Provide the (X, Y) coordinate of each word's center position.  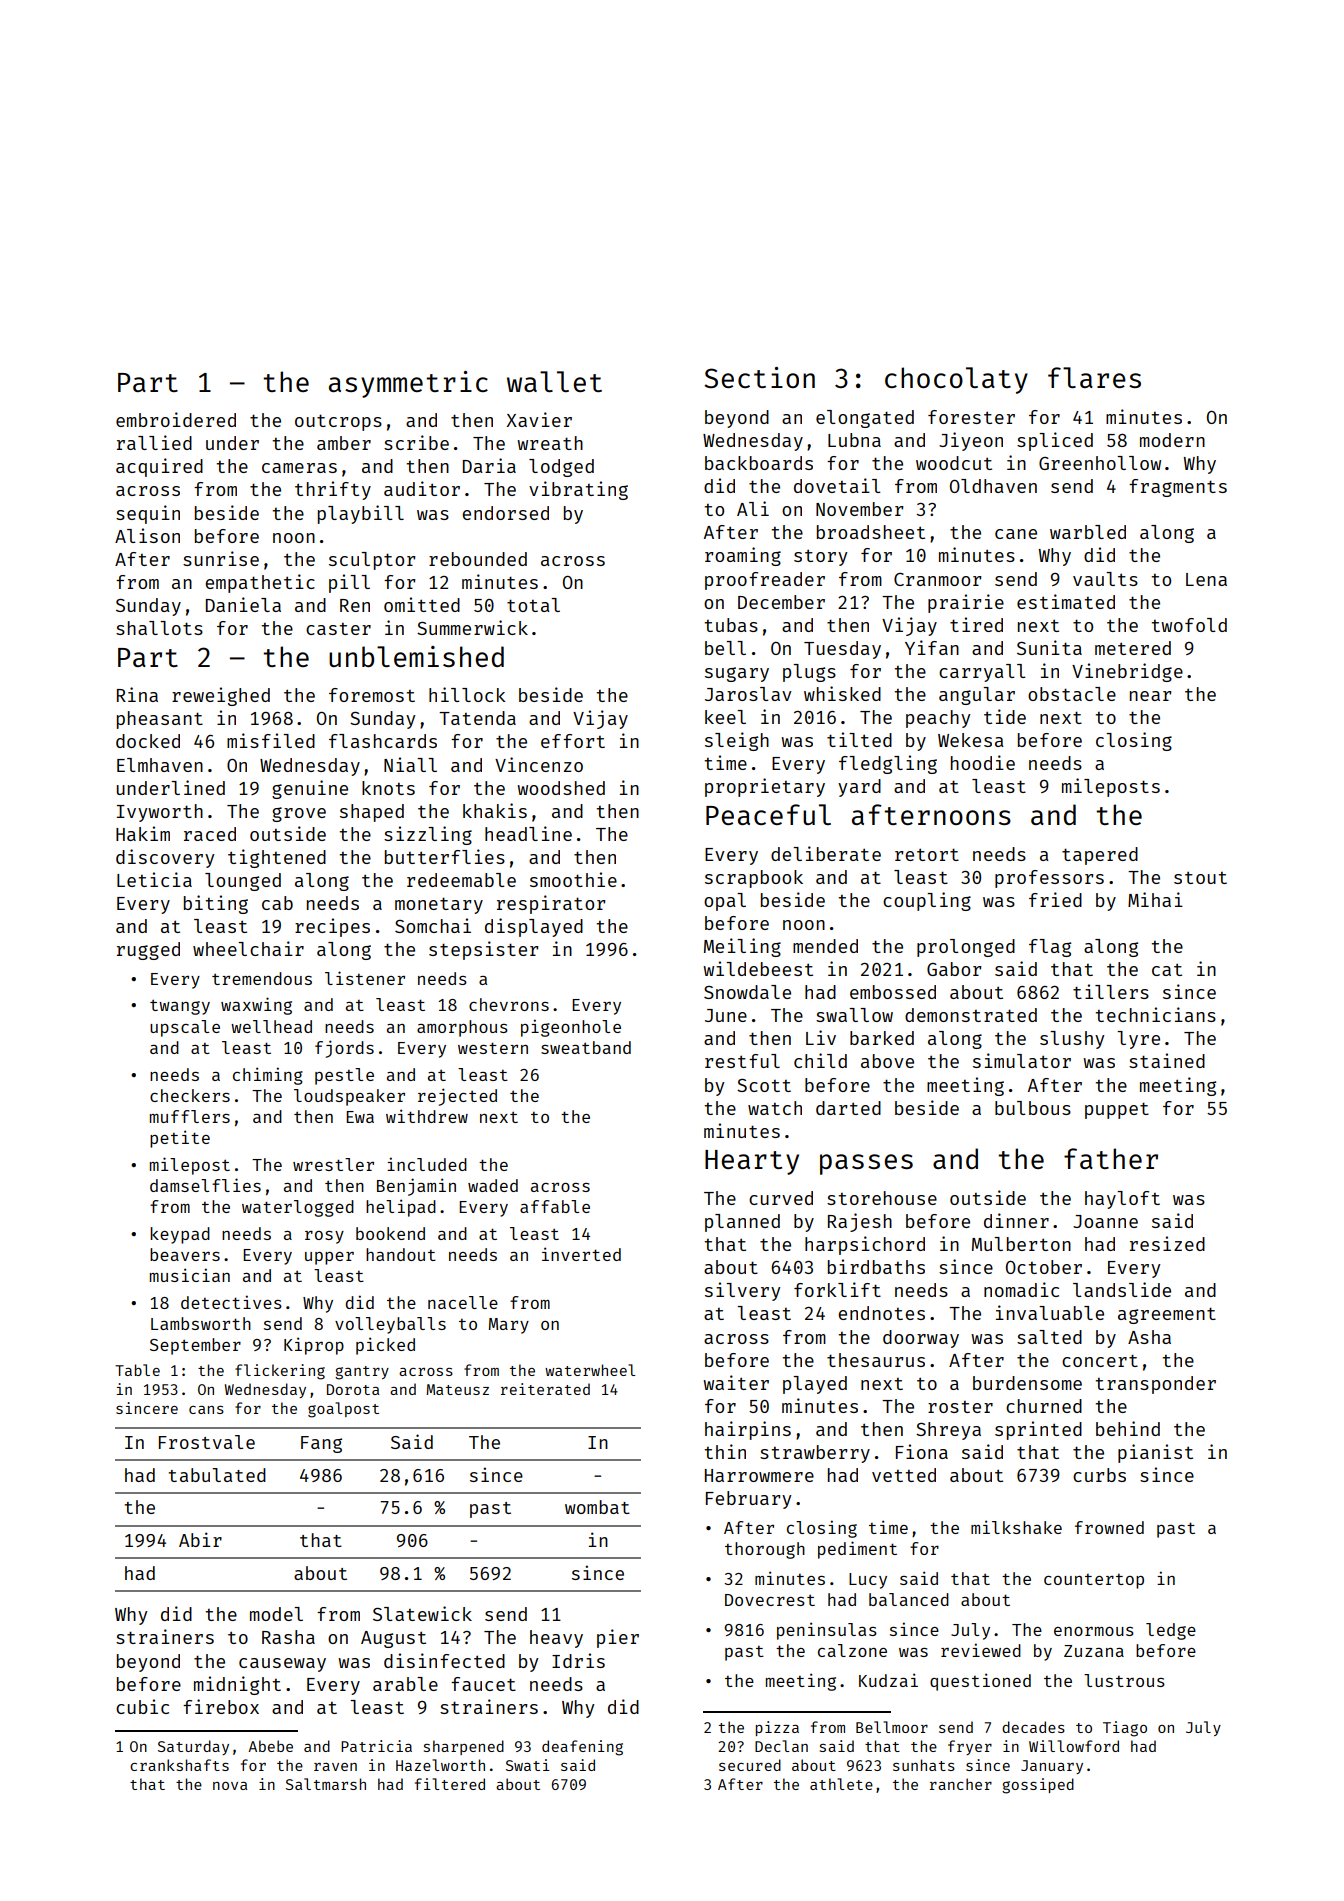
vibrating (578, 490)
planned (742, 1223)
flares (1094, 377)
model (276, 1614)
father (1111, 1158)
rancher (961, 1784)
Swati (528, 1765)
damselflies (205, 1185)
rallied (154, 442)
